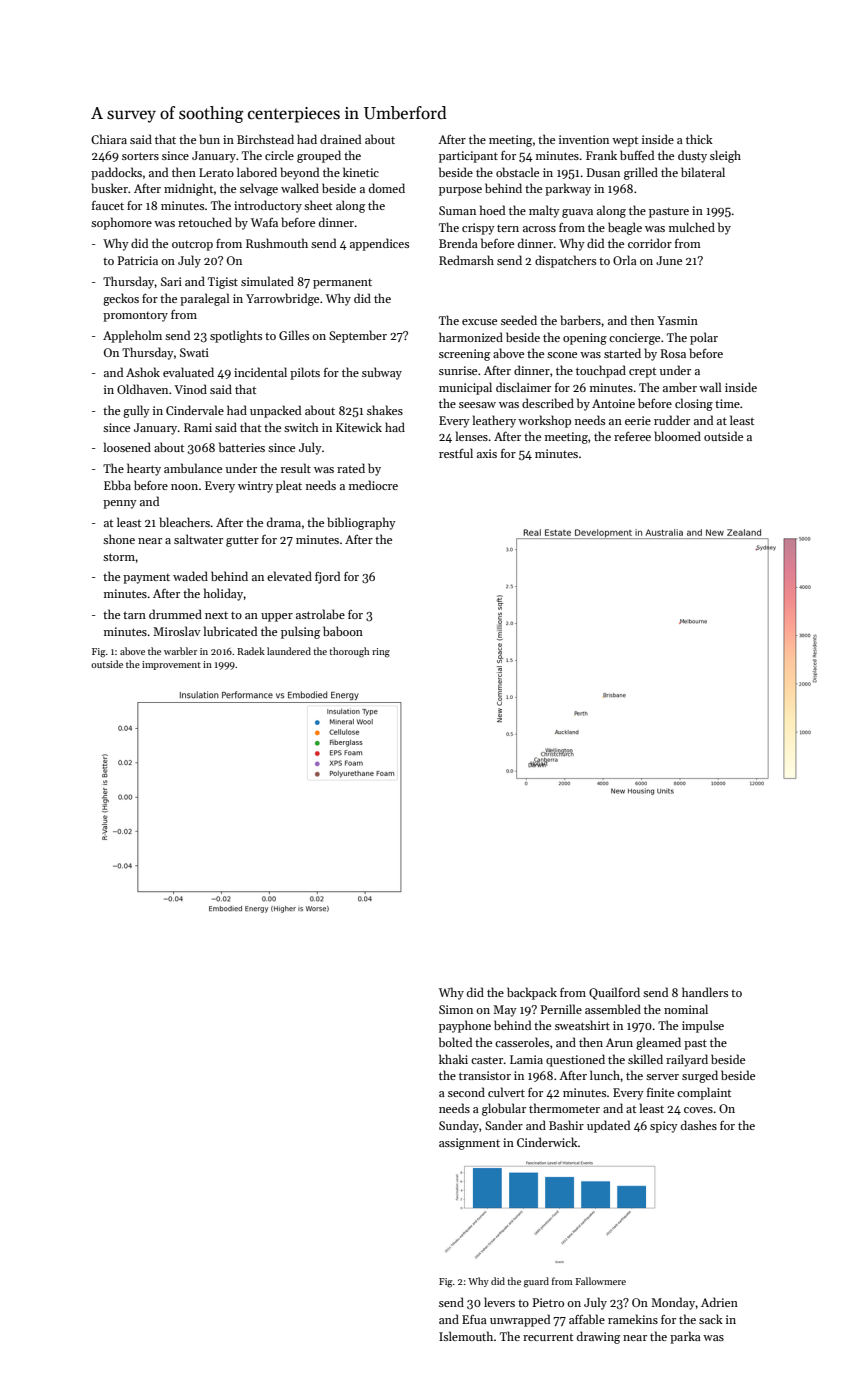  I want to click on thick, so click(699, 139).
